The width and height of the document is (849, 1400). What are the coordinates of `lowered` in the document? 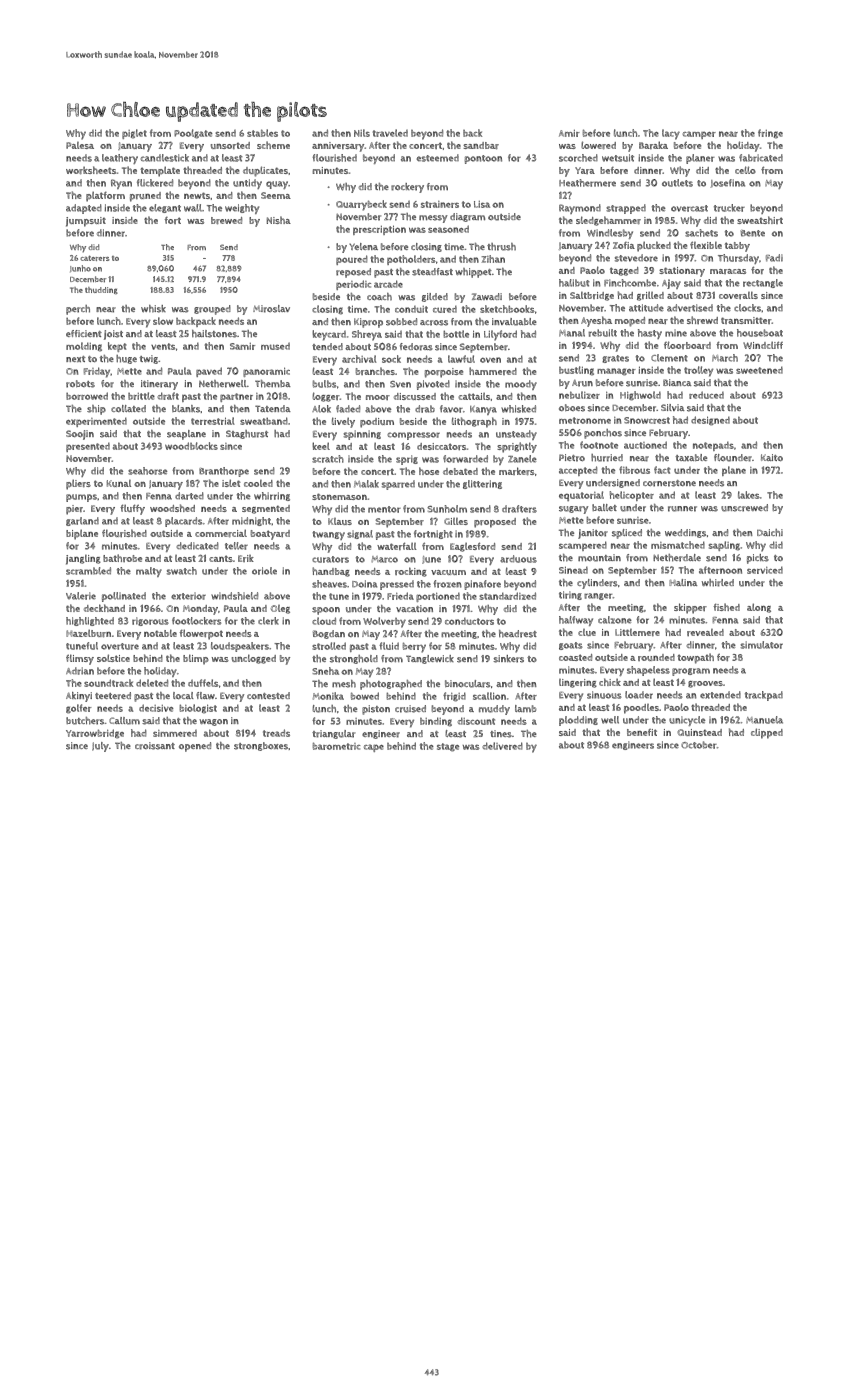 It's located at (598, 145).
